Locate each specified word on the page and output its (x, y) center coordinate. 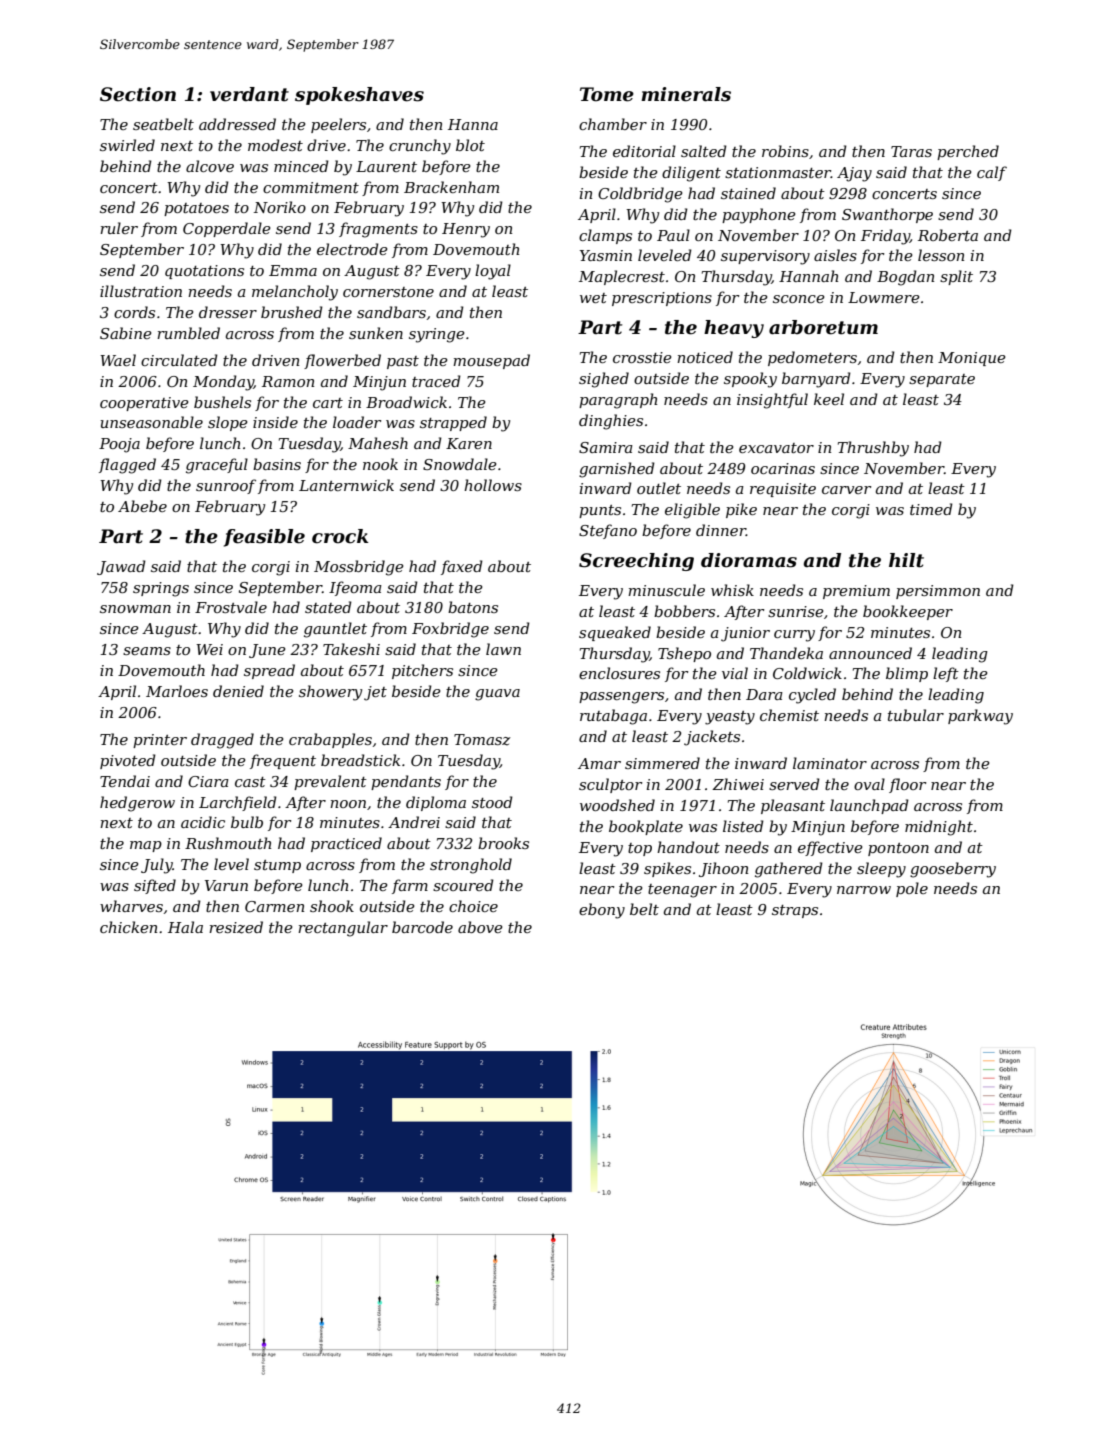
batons (473, 607)
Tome (607, 94)
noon (348, 804)
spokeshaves (359, 96)
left (946, 674)
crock (340, 536)
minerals (686, 94)
